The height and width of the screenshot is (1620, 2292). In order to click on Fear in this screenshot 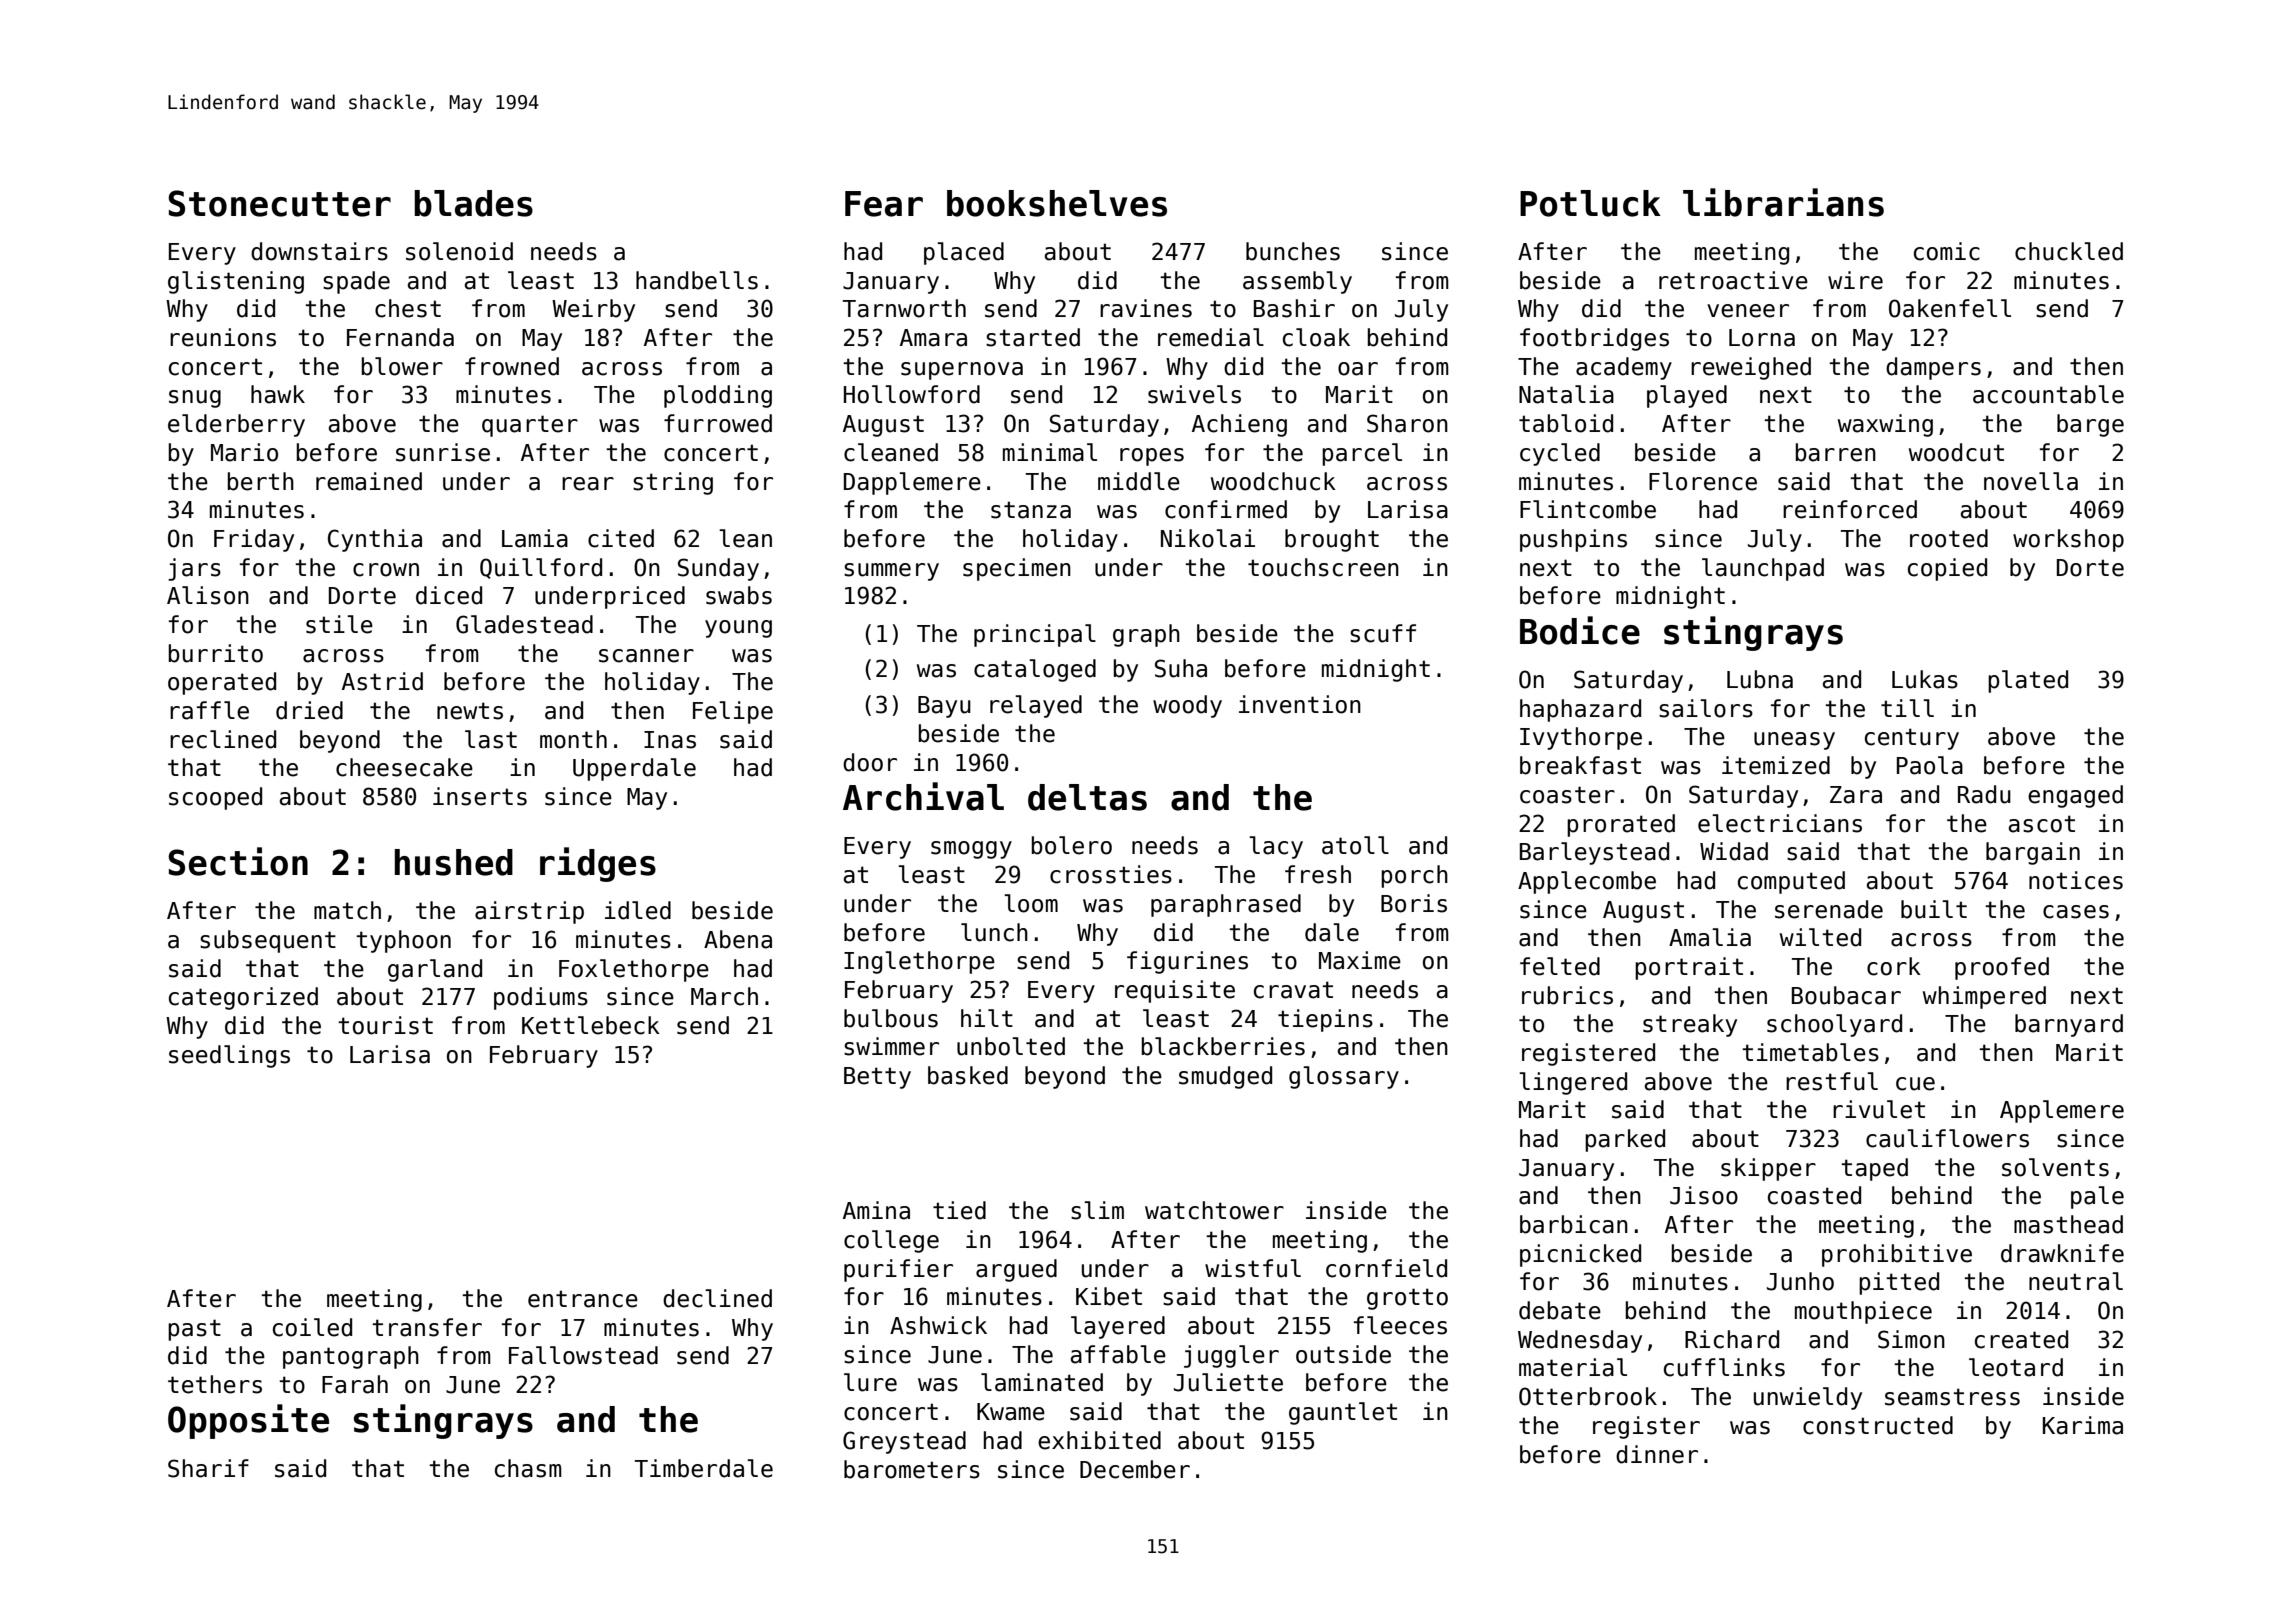, I will do `click(884, 204)`.
